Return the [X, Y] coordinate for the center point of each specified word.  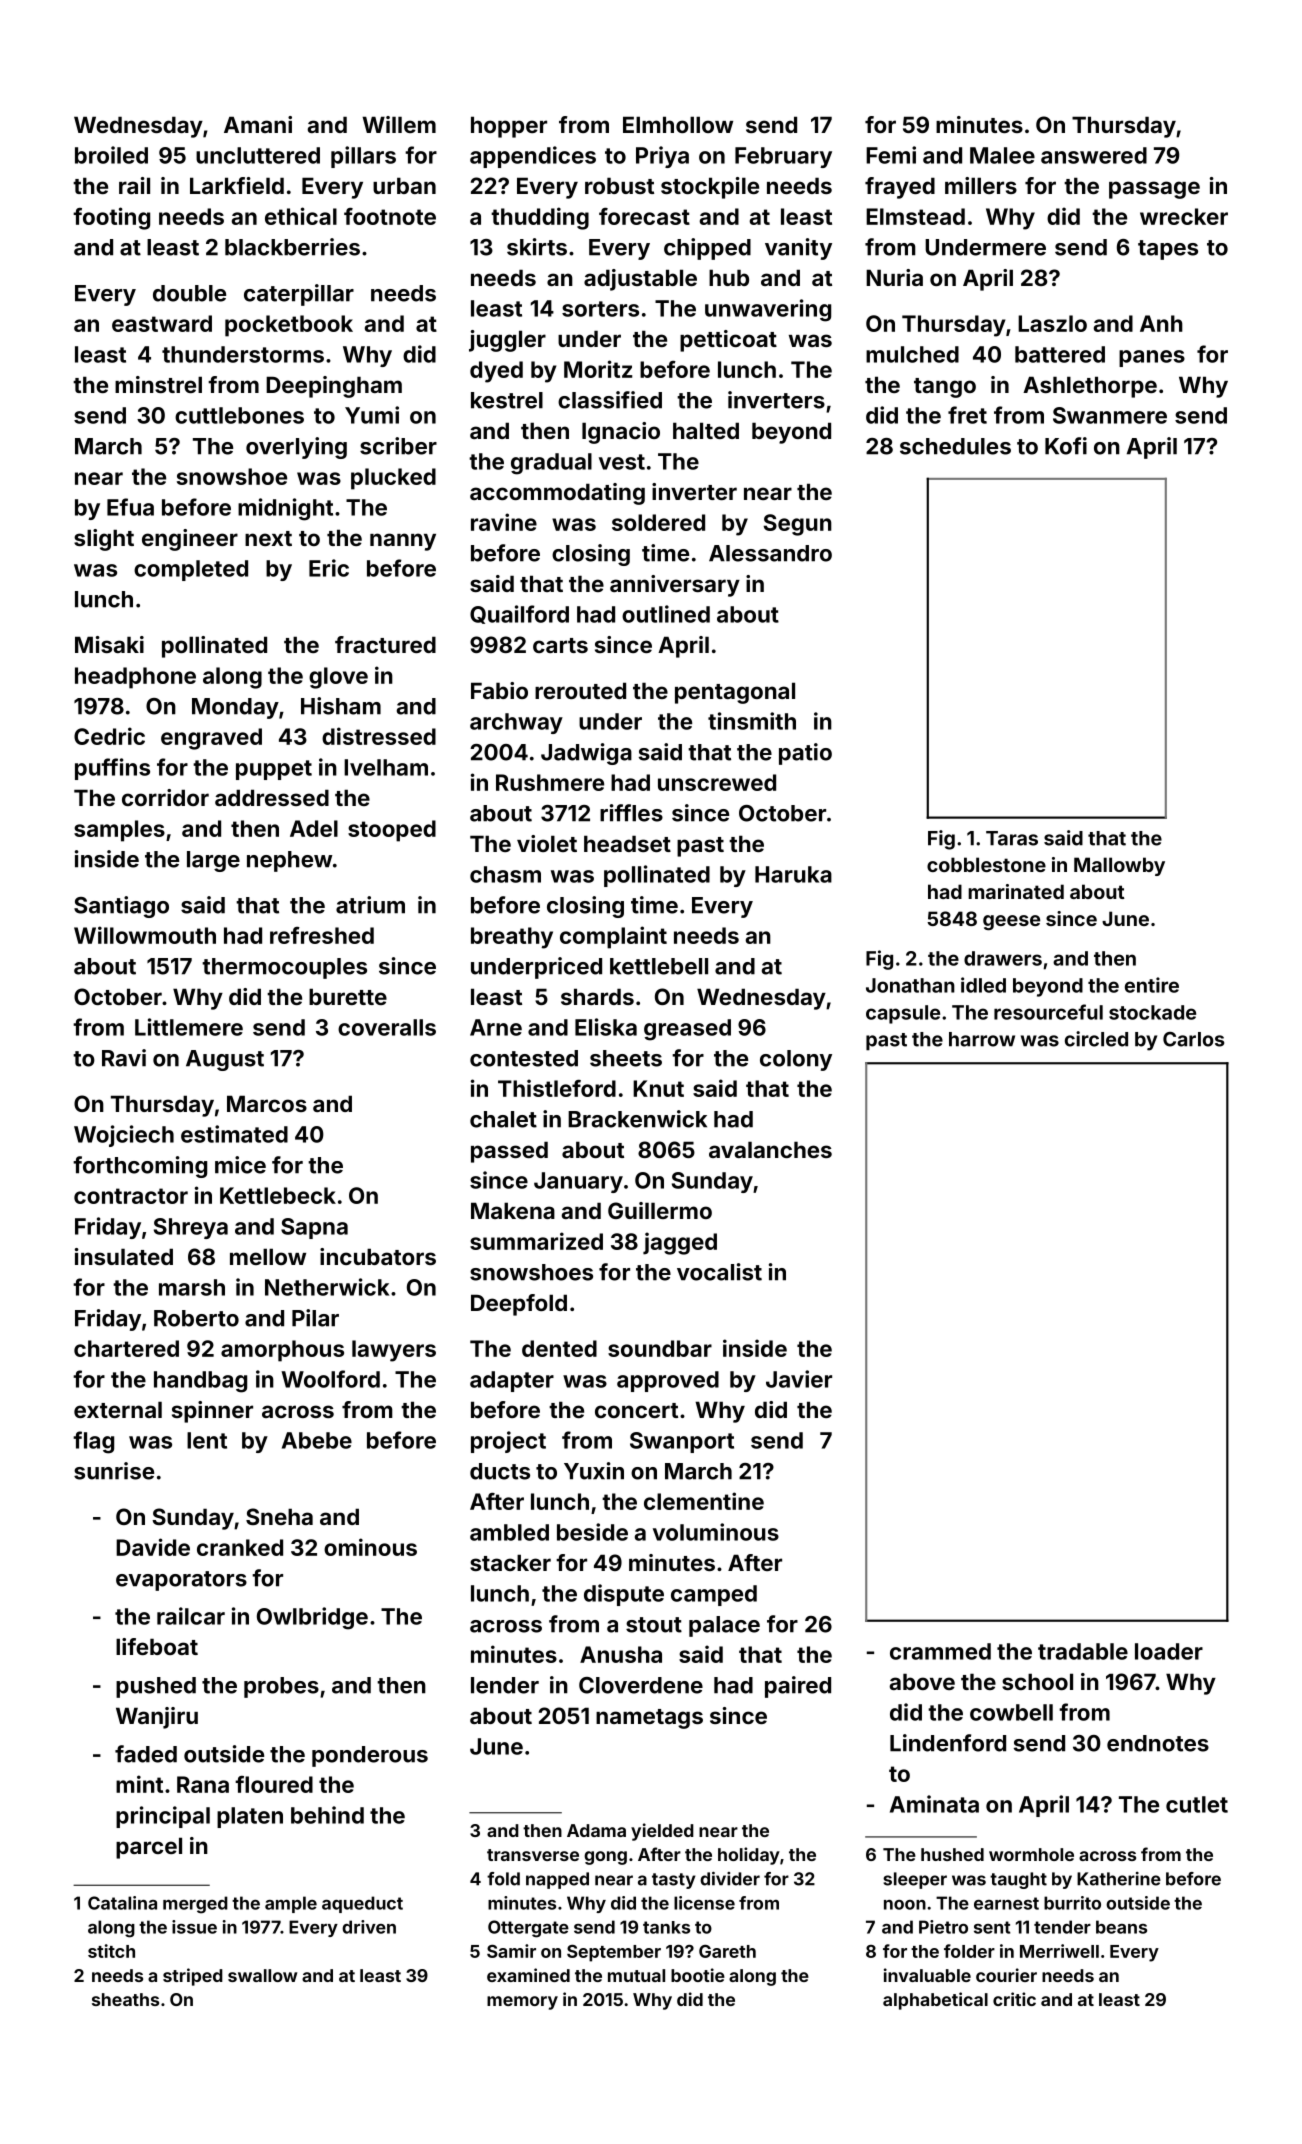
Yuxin [594, 1471]
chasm [505, 874]
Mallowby [1119, 866]
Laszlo [1052, 323]
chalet [503, 1119]
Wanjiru [157, 1718]
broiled [111, 155]
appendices [533, 157]
